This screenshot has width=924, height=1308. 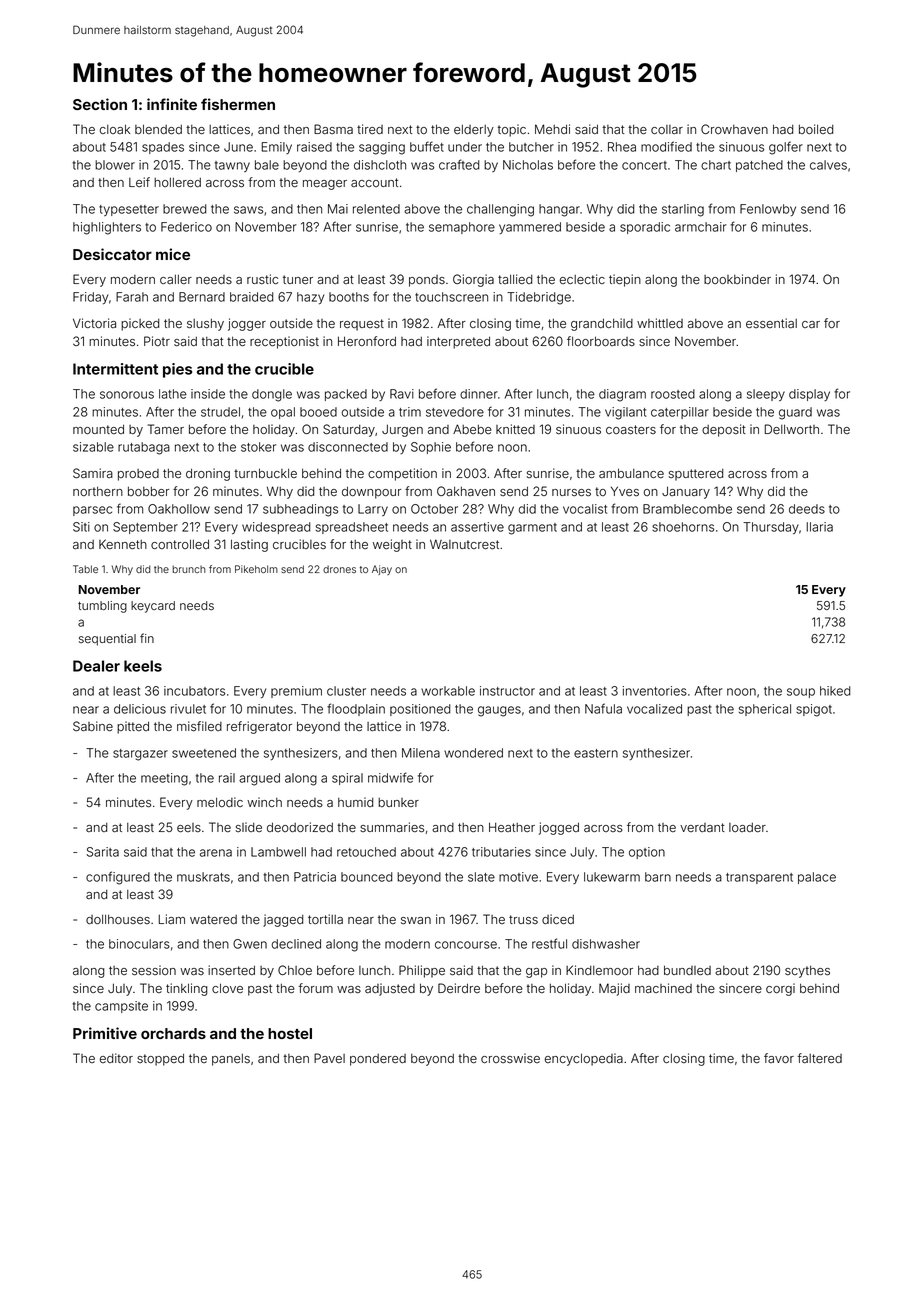 What do you see at coordinates (596, 753) in the screenshot?
I see `eastern` at bounding box center [596, 753].
